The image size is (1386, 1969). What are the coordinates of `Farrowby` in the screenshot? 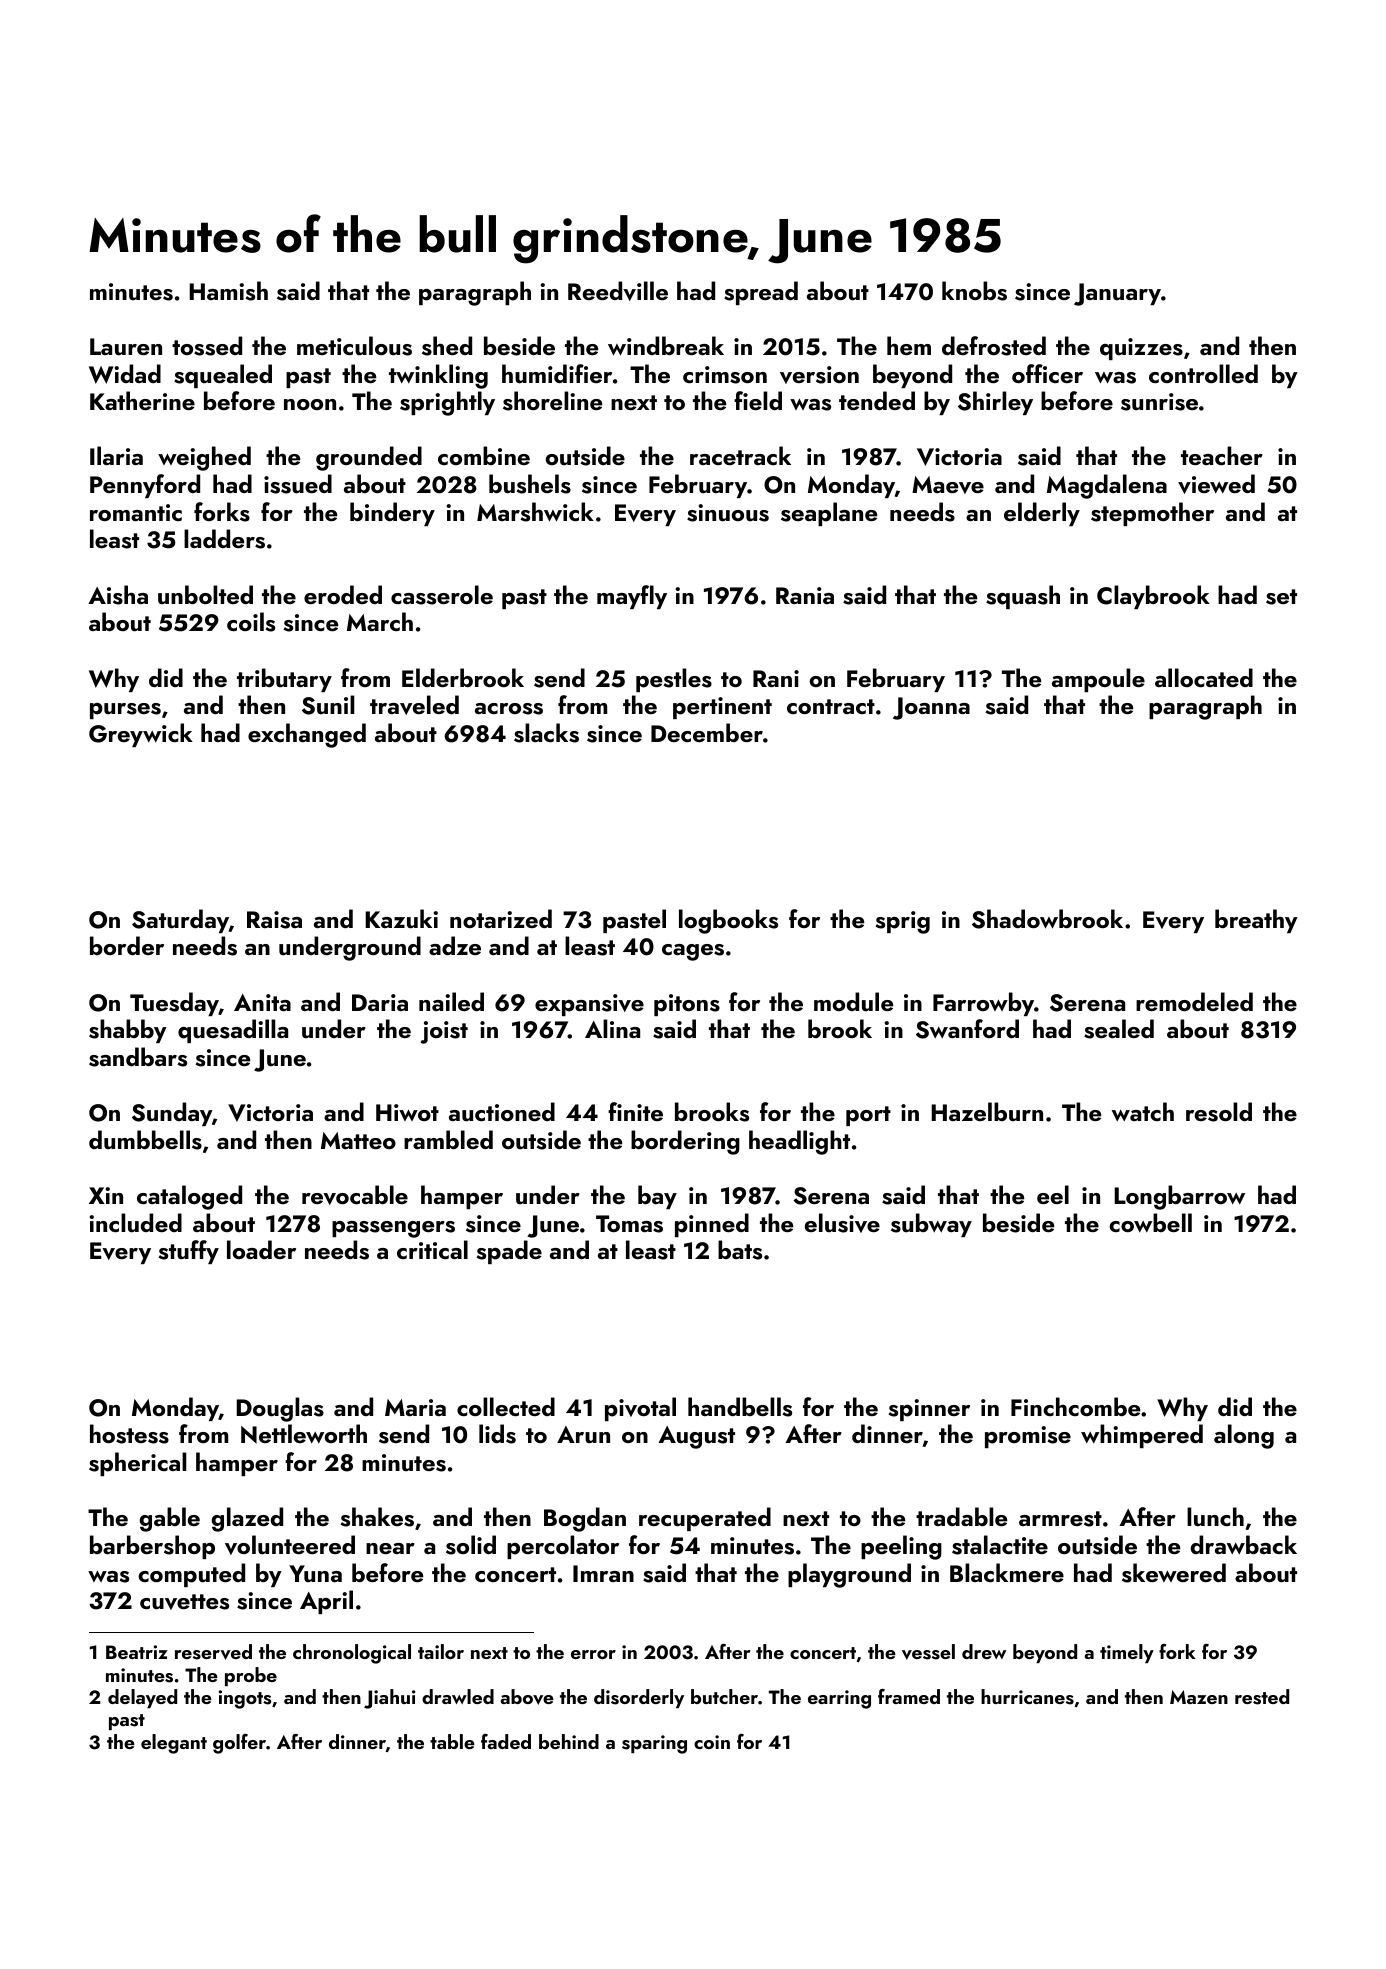 It's located at (983, 1004).
